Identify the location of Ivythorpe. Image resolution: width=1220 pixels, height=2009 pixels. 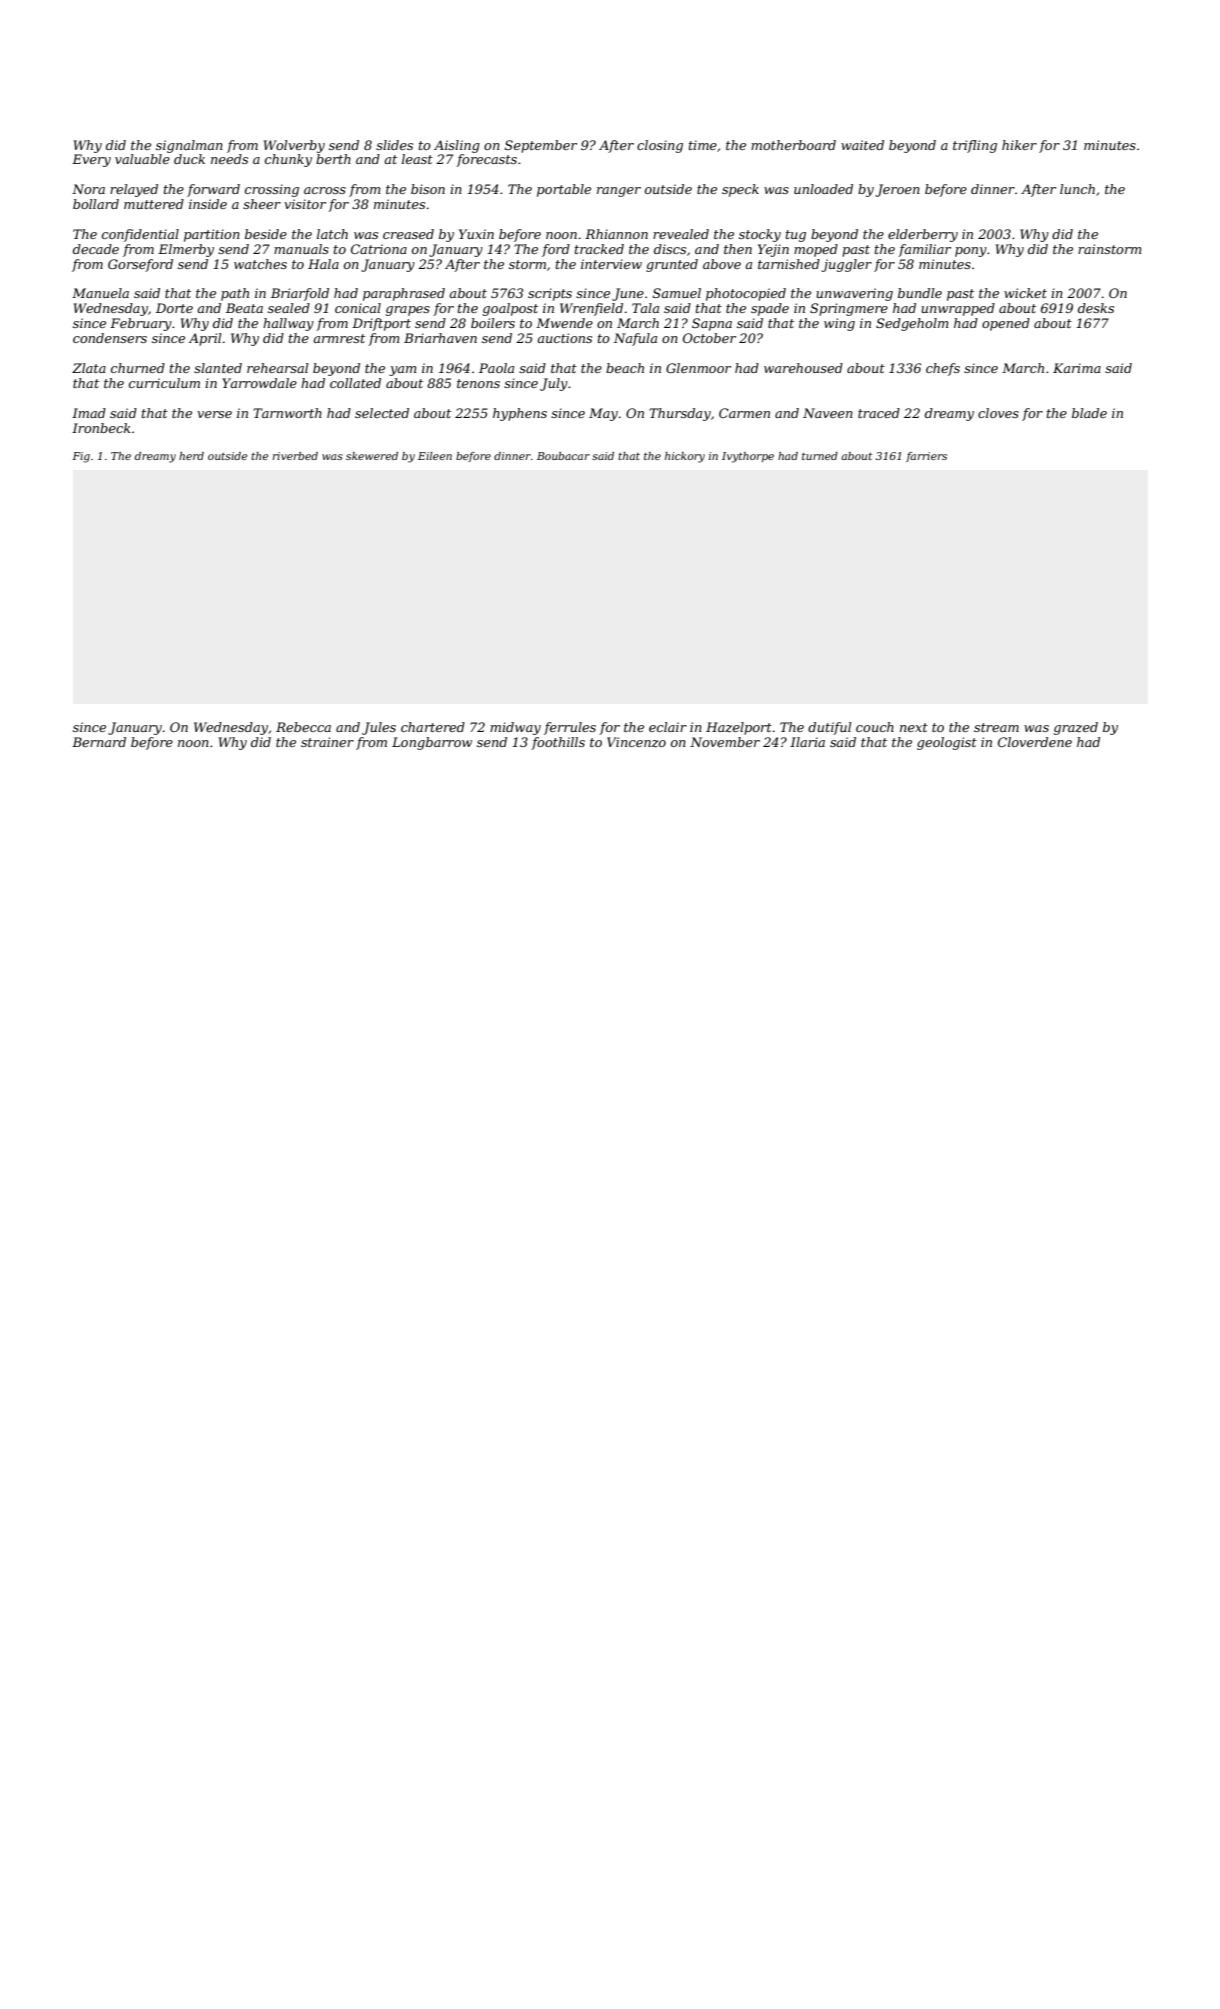
(748, 457).
